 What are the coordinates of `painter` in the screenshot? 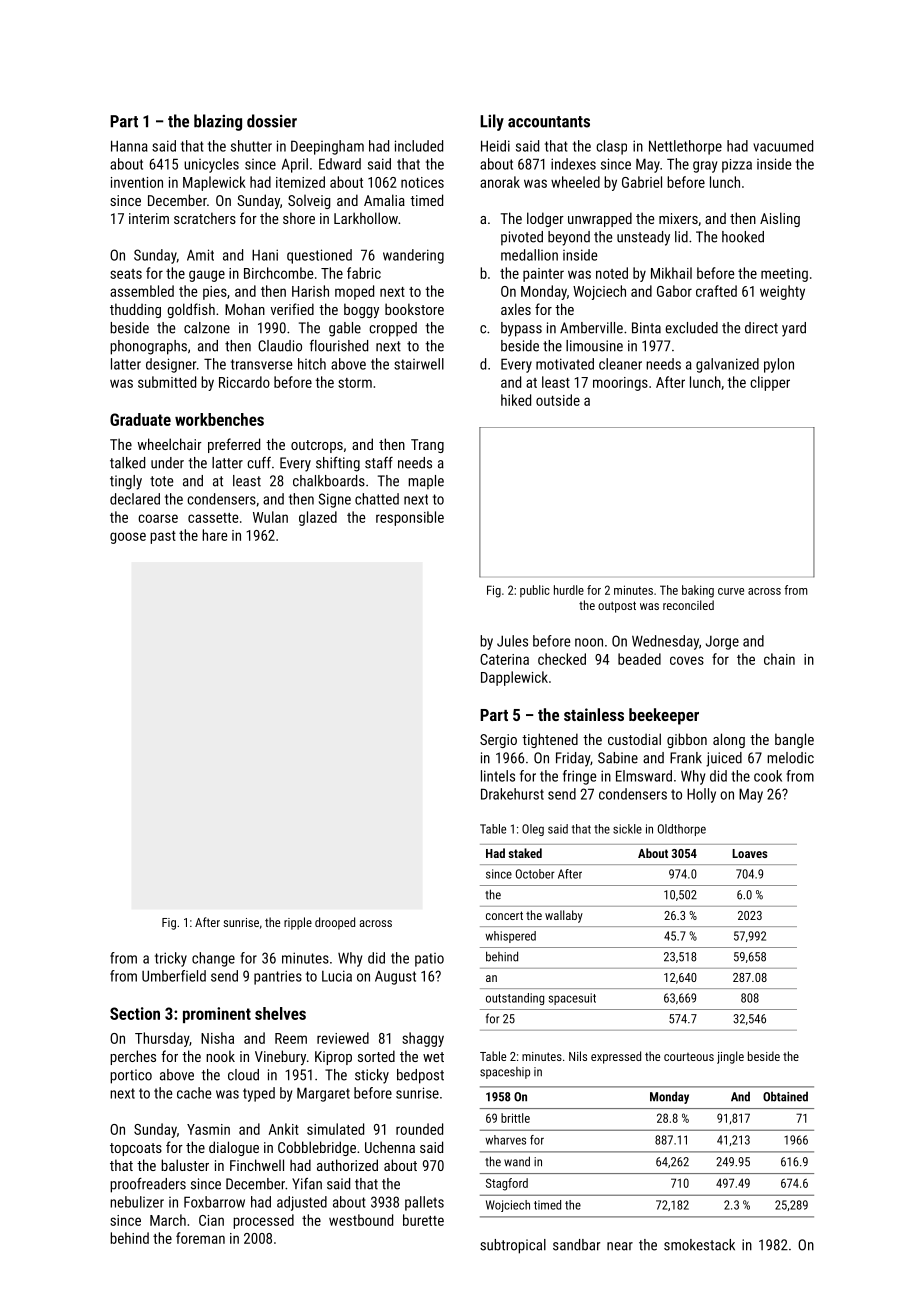 It's located at (543, 275).
